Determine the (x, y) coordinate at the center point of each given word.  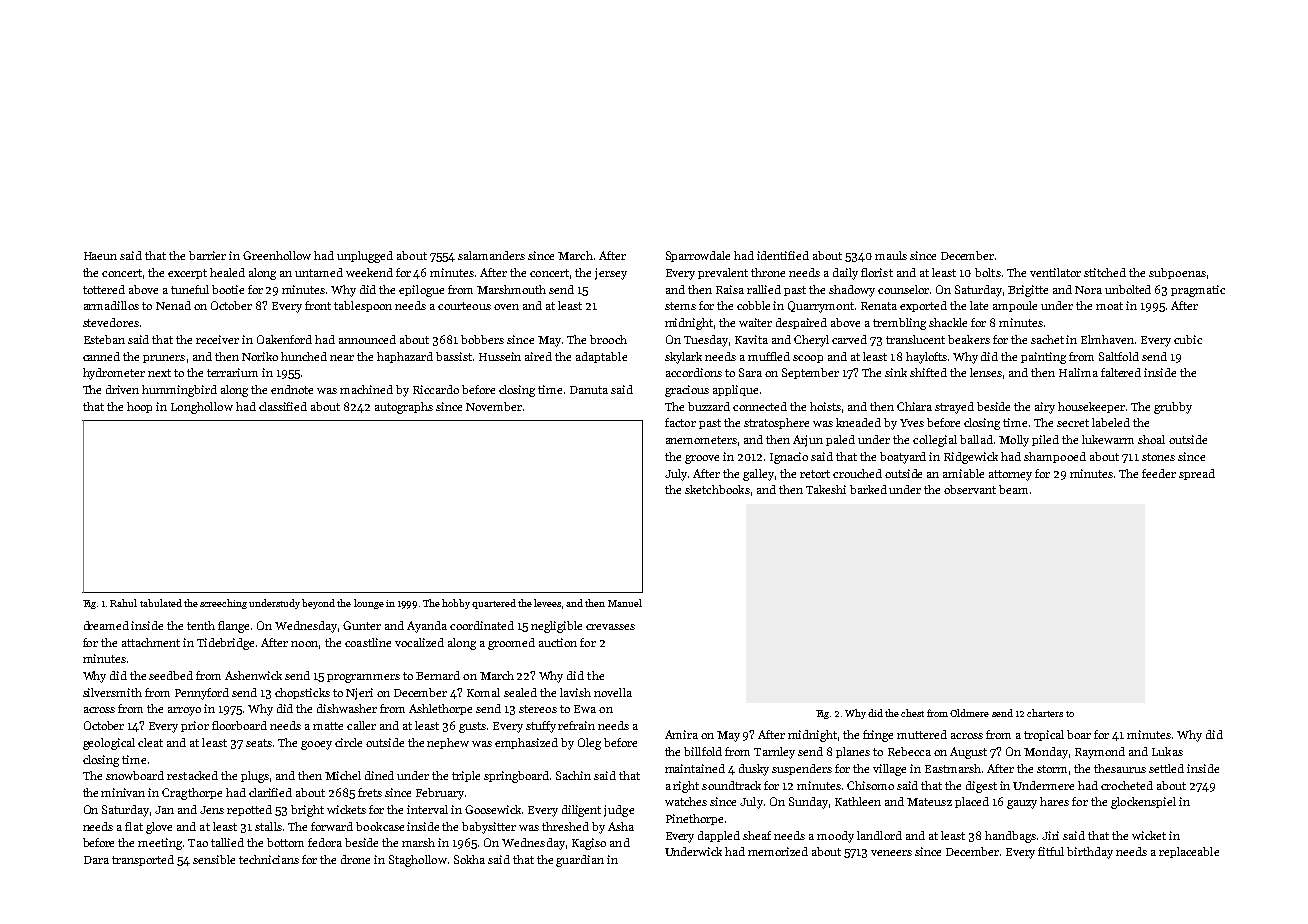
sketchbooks (717, 489)
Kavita (751, 339)
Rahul (123, 603)
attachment (151, 642)
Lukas (1167, 751)
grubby (1173, 408)
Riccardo (436, 389)
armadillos (111, 305)
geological (109, 744)
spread (1197, 474)
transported (143, 860)
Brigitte (1028, 291)
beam (1013, 489)
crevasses (610, 627)
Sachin (573, 775)
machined (366, 389)
